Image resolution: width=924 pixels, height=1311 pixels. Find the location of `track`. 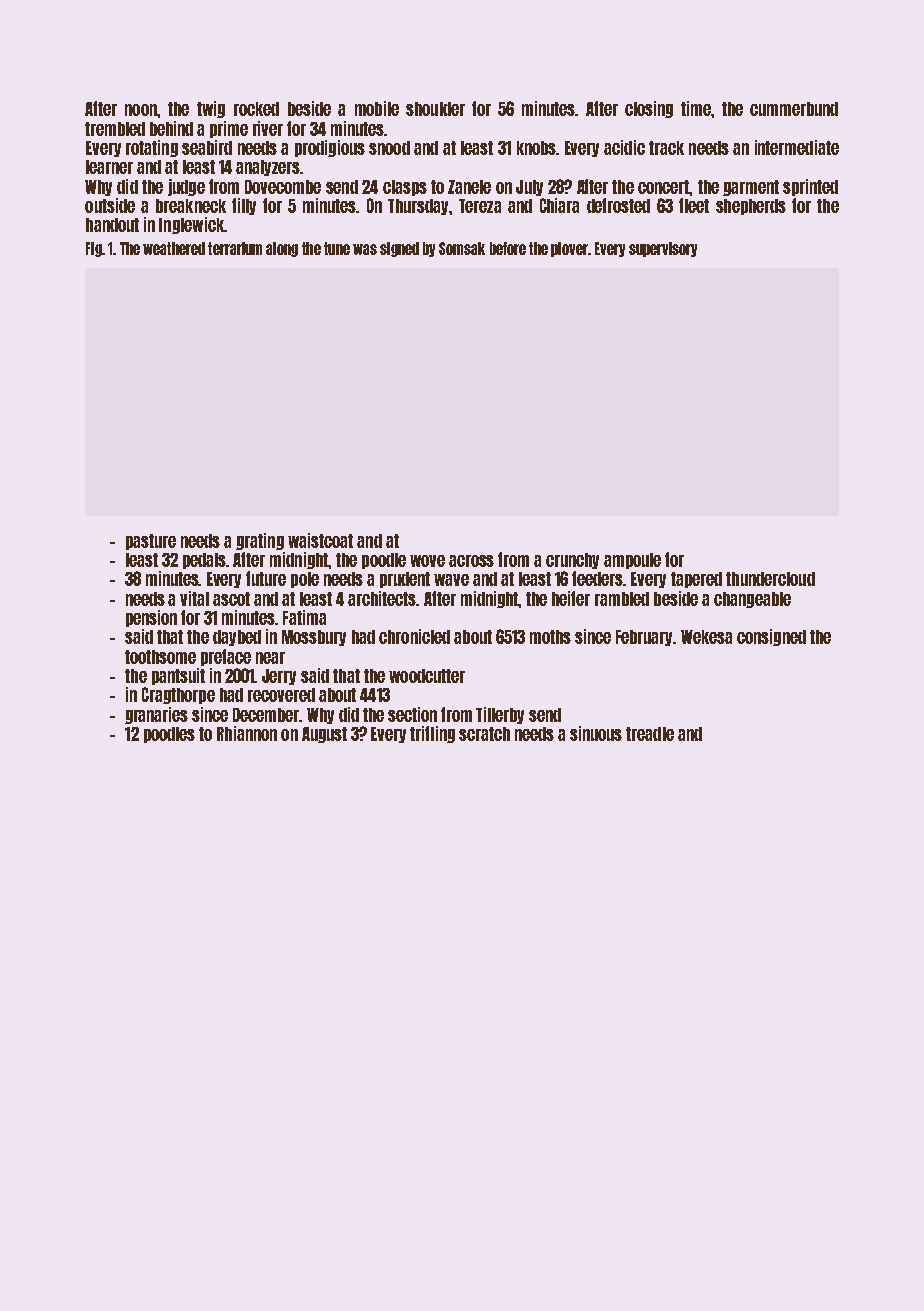

track is located at coordinates (666, 148).
